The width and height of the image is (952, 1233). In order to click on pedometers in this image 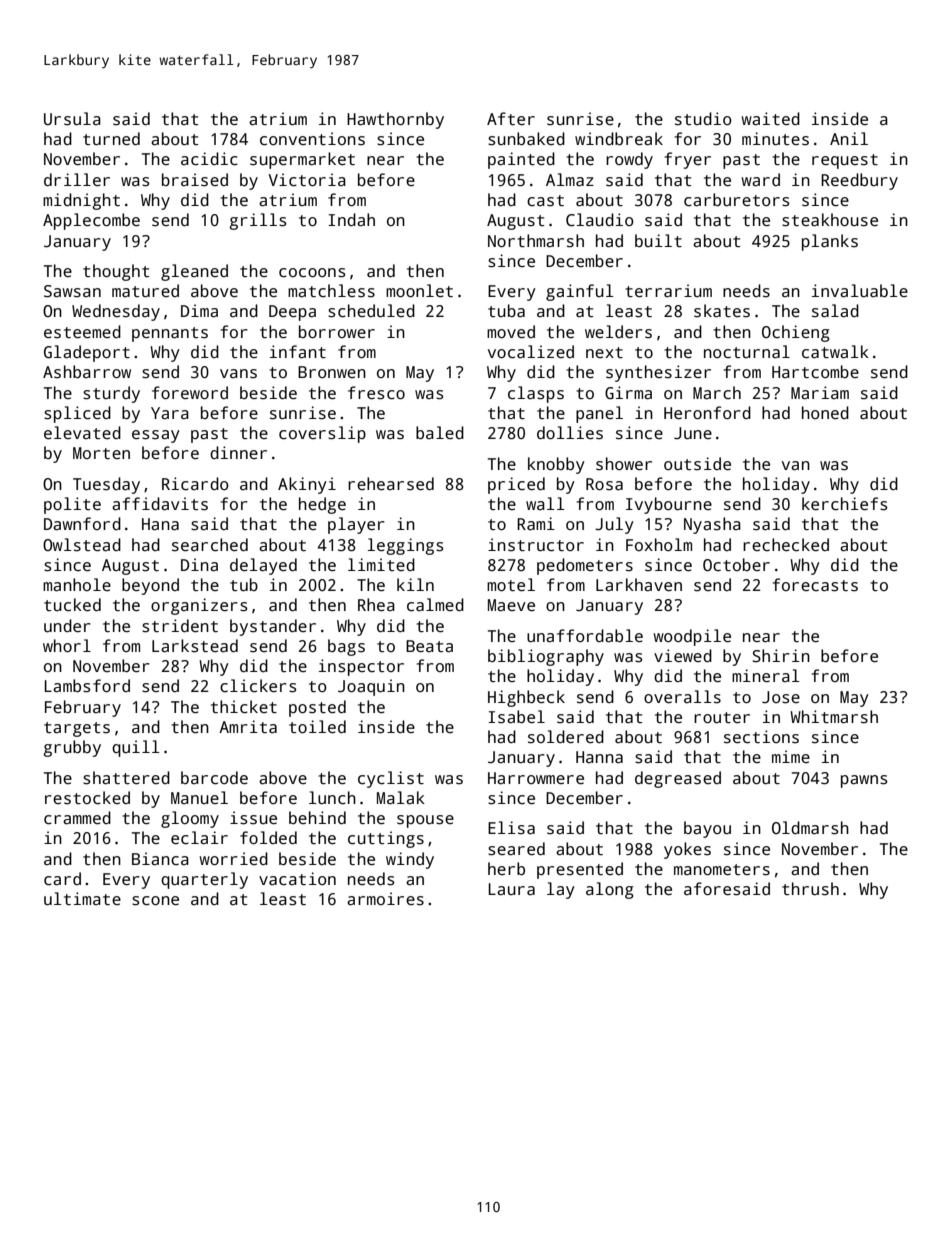, I will do `click(585, 566)`.
